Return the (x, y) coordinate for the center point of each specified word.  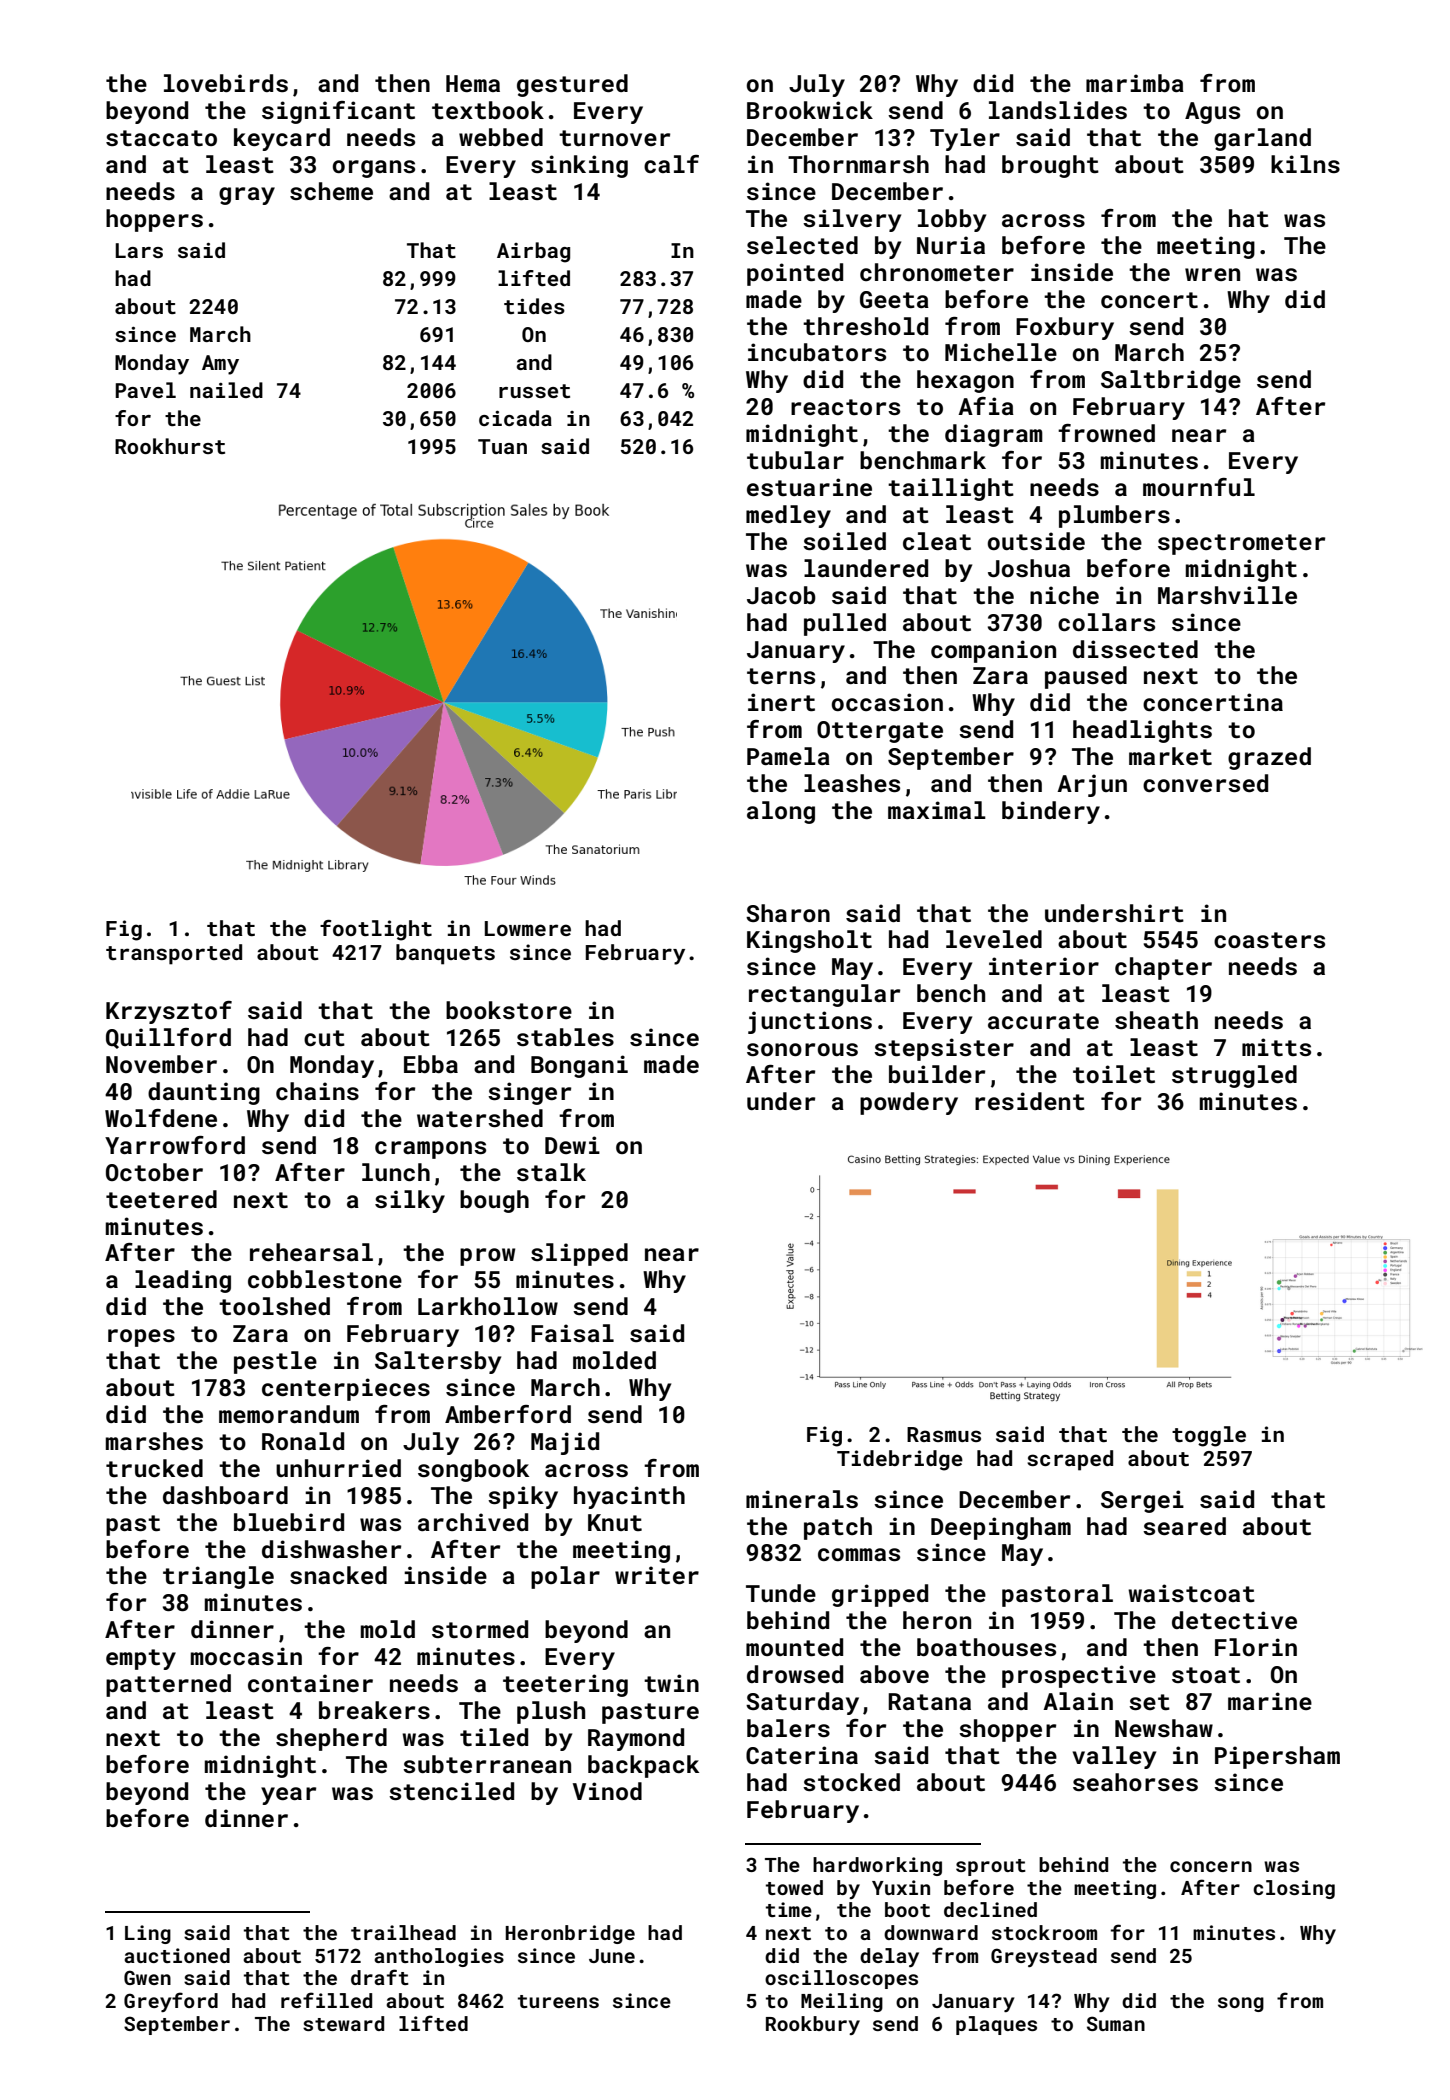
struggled (1234, 1076)
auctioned (177, 1955)
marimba (1135, 83)
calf (671, 164)
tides (534, 306)
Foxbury (1065, 328)
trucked (154, 1468)
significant (338, 112)
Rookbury (813, 2025)
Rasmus (944, 1434)
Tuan (502, 446)
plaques (996, 2025)
